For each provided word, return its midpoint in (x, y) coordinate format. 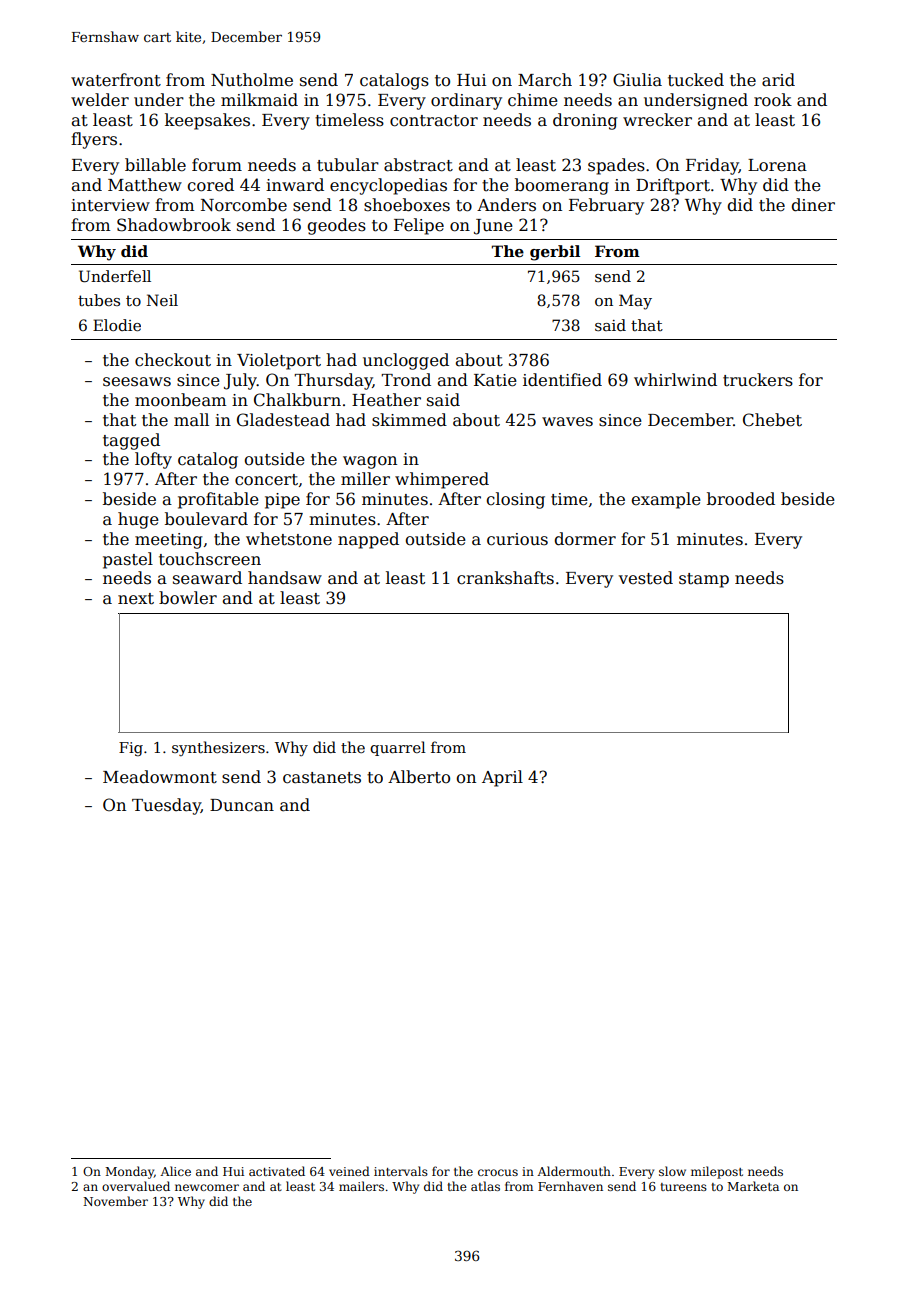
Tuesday (166, 806)
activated (277, 1171)
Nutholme (252, 80)
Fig (131, 749)
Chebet (772, 420)
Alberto (419, 777)
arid (778, 80)
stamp (704, 580)
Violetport (279, 361)
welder (100, 100)
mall (191, 420)
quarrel (398, 748)
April (502, 778)
